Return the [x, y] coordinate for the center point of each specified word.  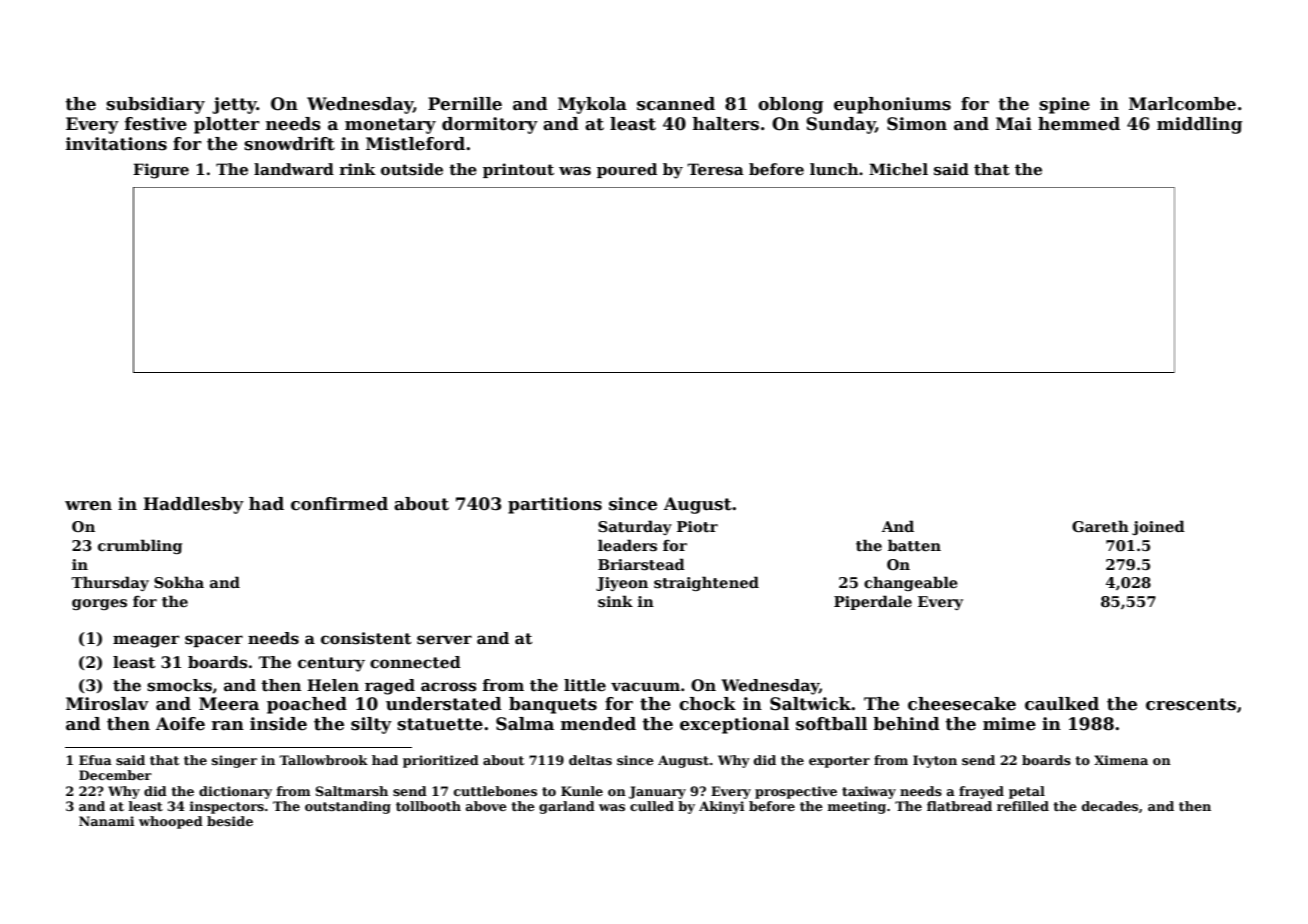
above [486, 806]
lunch [834, 169]
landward [294, 169]
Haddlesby [193, 505]
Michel [898, 169]
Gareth [1100, 526]
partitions [555, 505]
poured [627, 170]
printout [518, 170]
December [115, 775]
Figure [161, 171]
